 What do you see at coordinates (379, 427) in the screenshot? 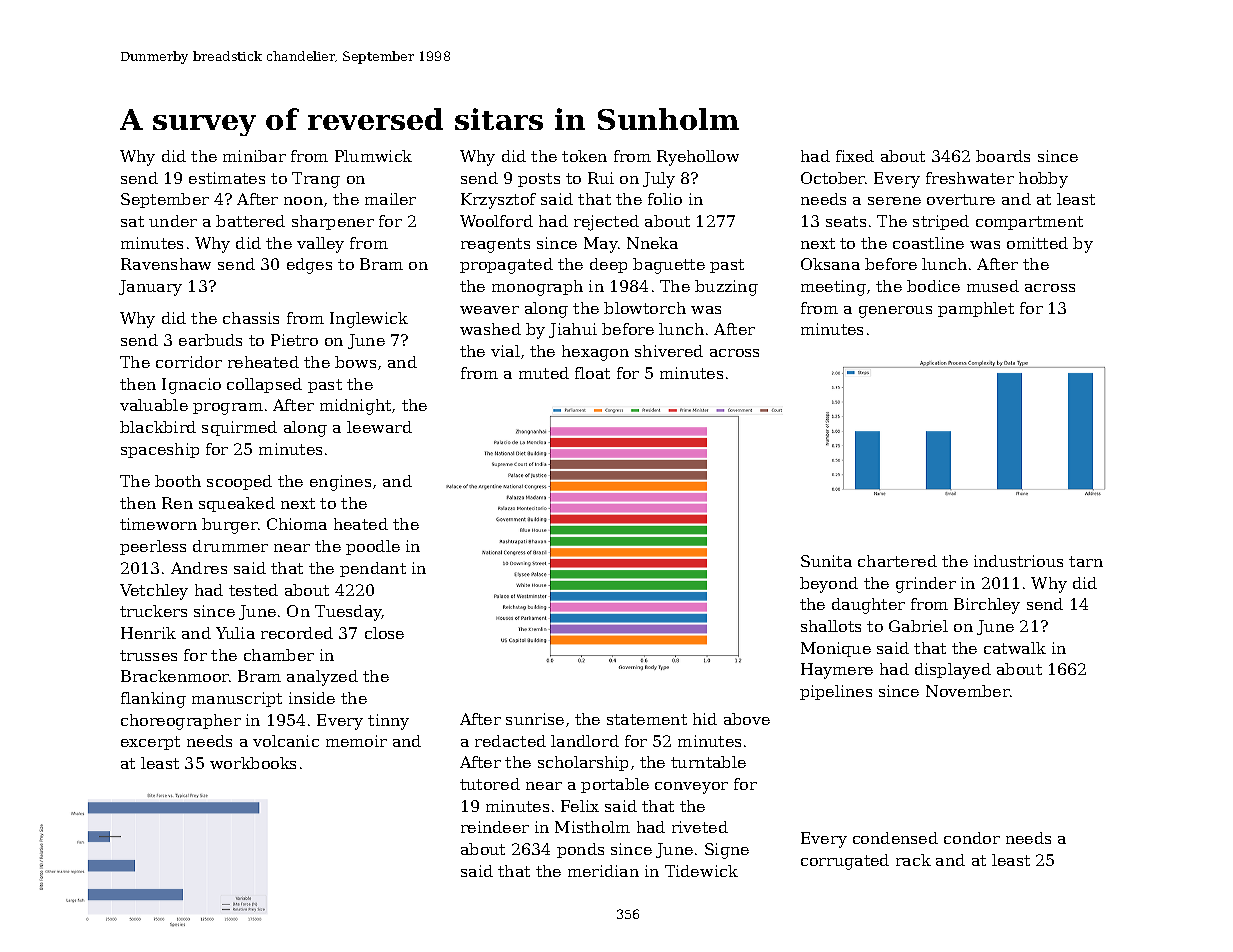
I see `leeward` at bounding box center [379, 427].
